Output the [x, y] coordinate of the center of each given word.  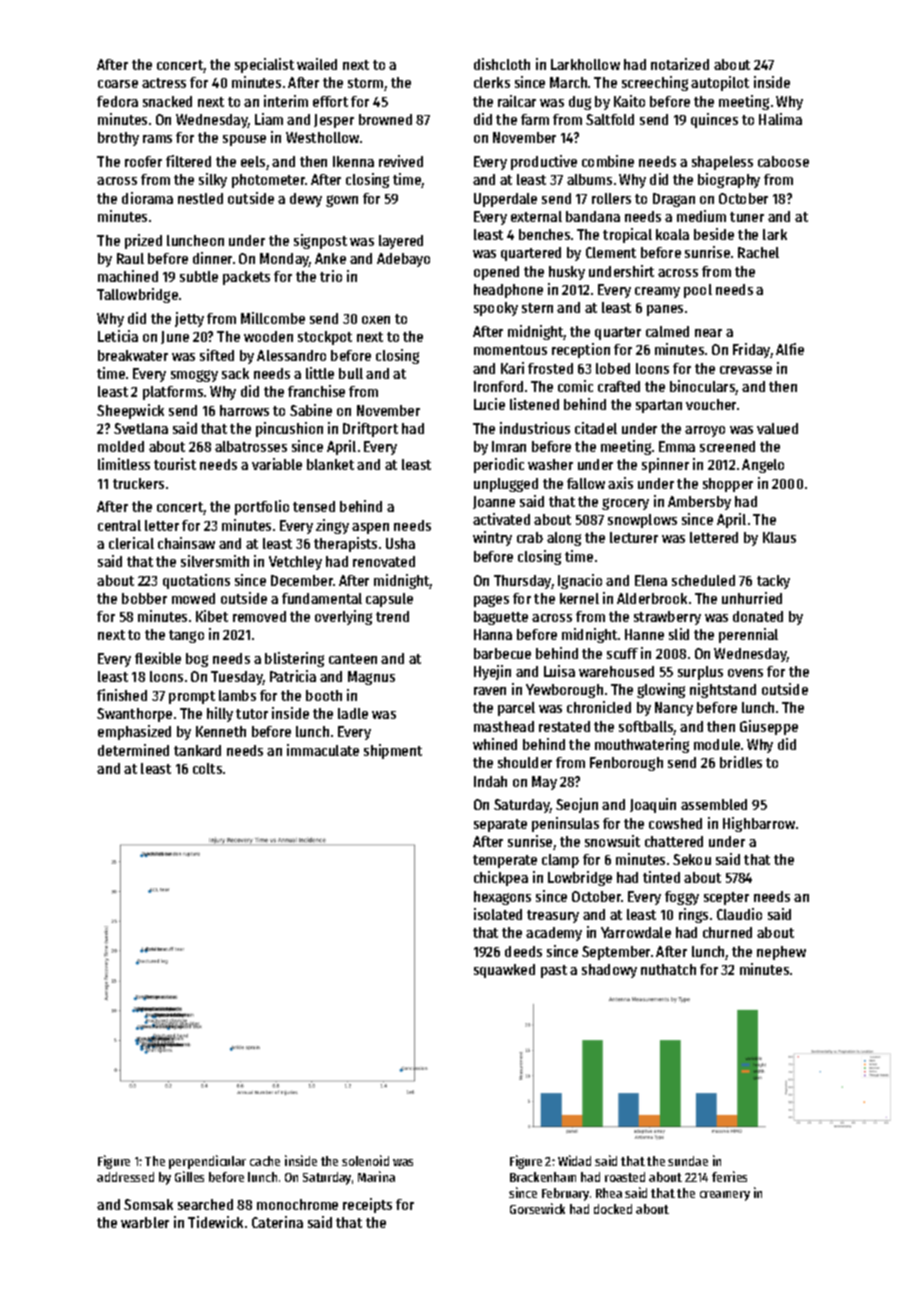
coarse [118, 84]
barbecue [502, 653]
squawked [504, 971]
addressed [125, 1177]
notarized [680, 64]
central [119, 525]
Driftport [370, 429]
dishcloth [502, 64]
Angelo [763, 466]
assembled [714, 804]
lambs [237, 695]
